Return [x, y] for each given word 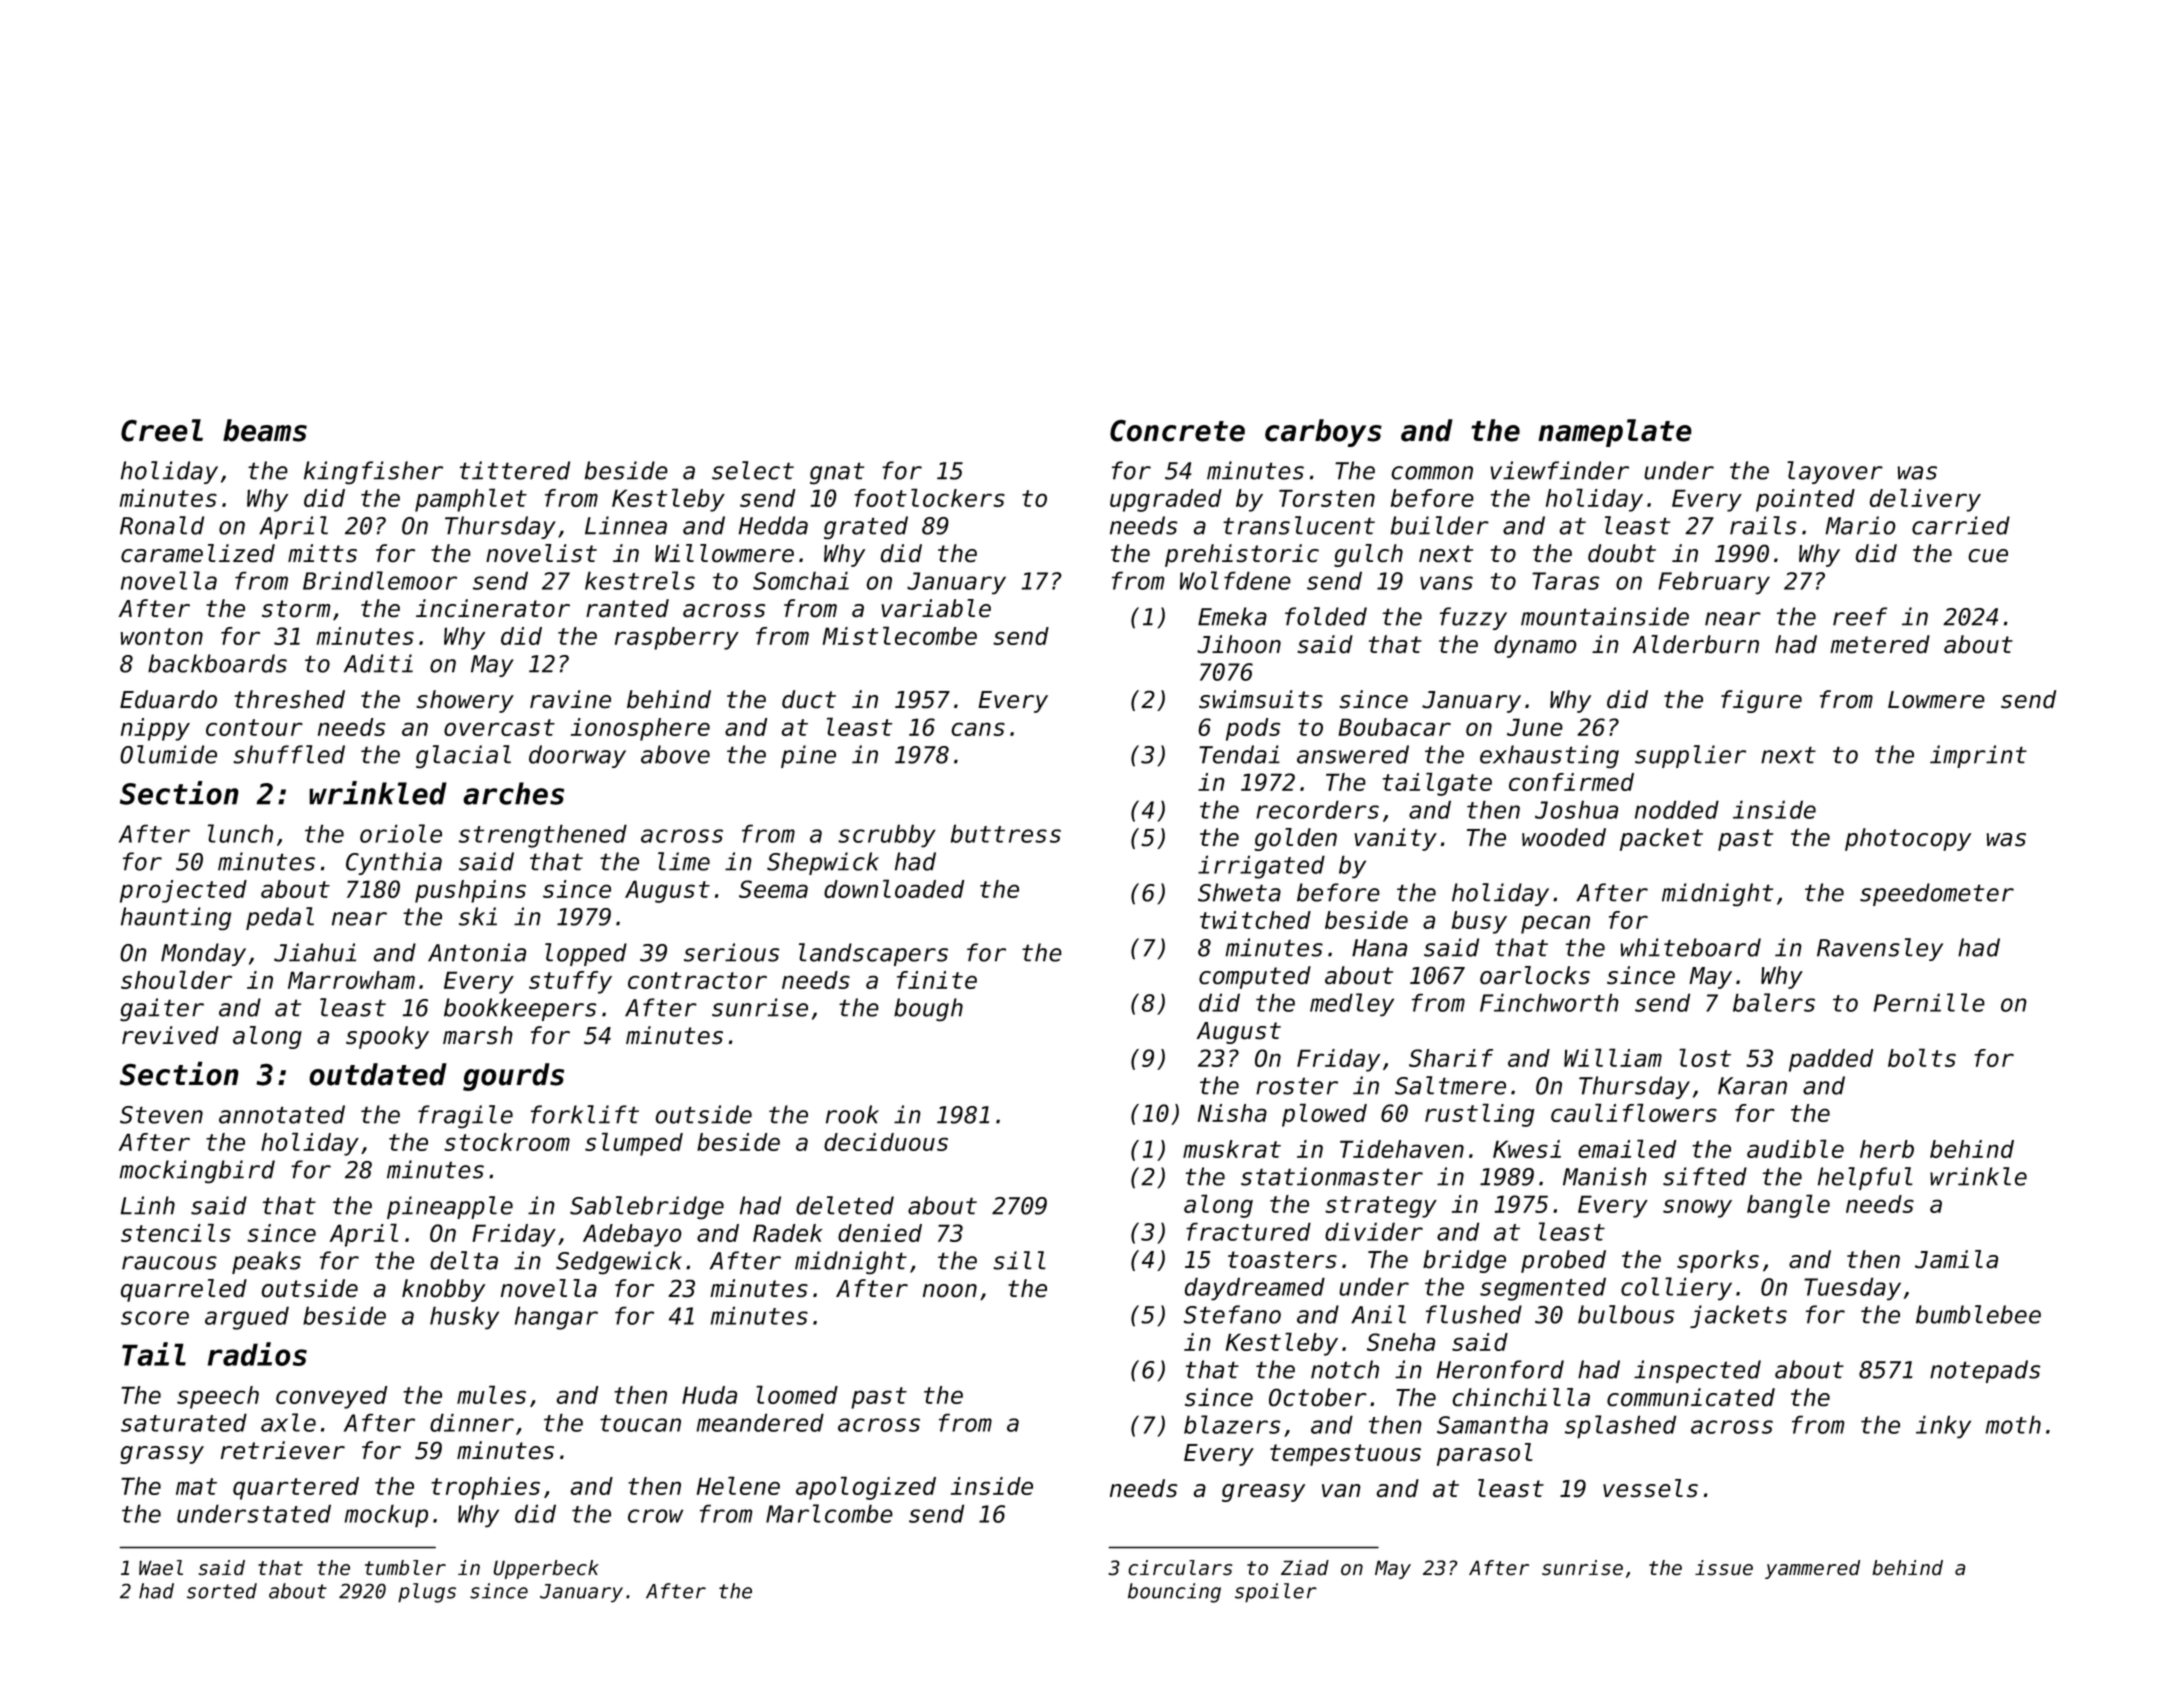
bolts [1922, 1057]
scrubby [887, 835]
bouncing [1174, 1593]
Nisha [1232, 1113]
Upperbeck [546, 1569]
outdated [378, 1074]
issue [1724, 1567]
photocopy [1908, 839]
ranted [627, 608]
